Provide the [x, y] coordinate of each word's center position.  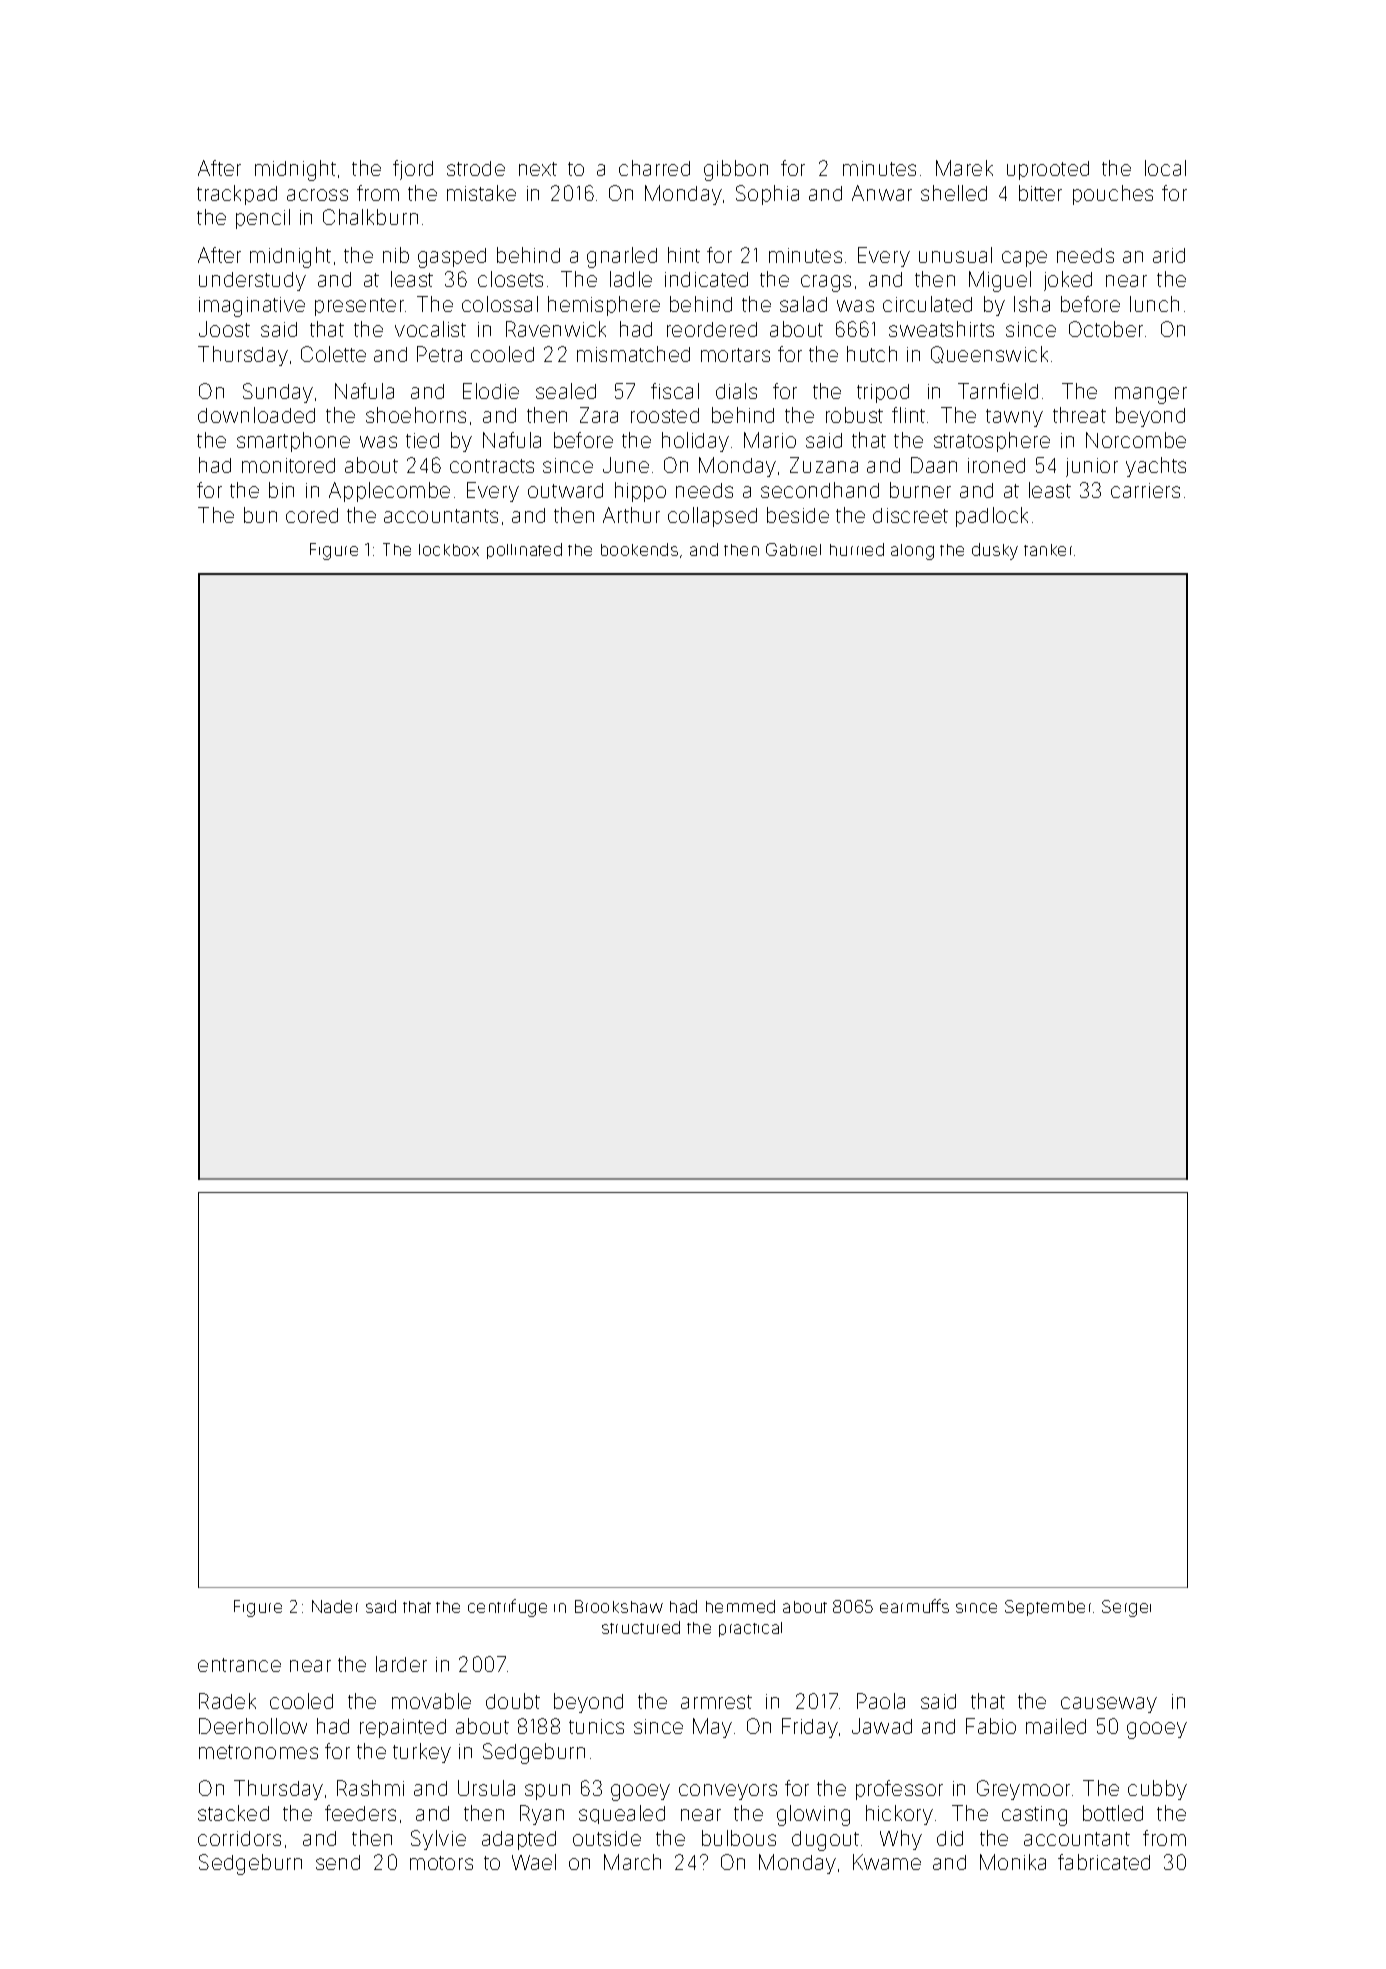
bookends [639, 549]
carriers [1145, 490]
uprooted [1048, 170]
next [538, 169]
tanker [1048, 550]
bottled [1113, 1813]
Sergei [1126, 1608]
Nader [335, 1606]
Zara [599, 415]
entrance [239, 1665]
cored [312, 515]
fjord [413, 170]
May [712, 1728]
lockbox [449, 550]
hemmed [740, 1606]
